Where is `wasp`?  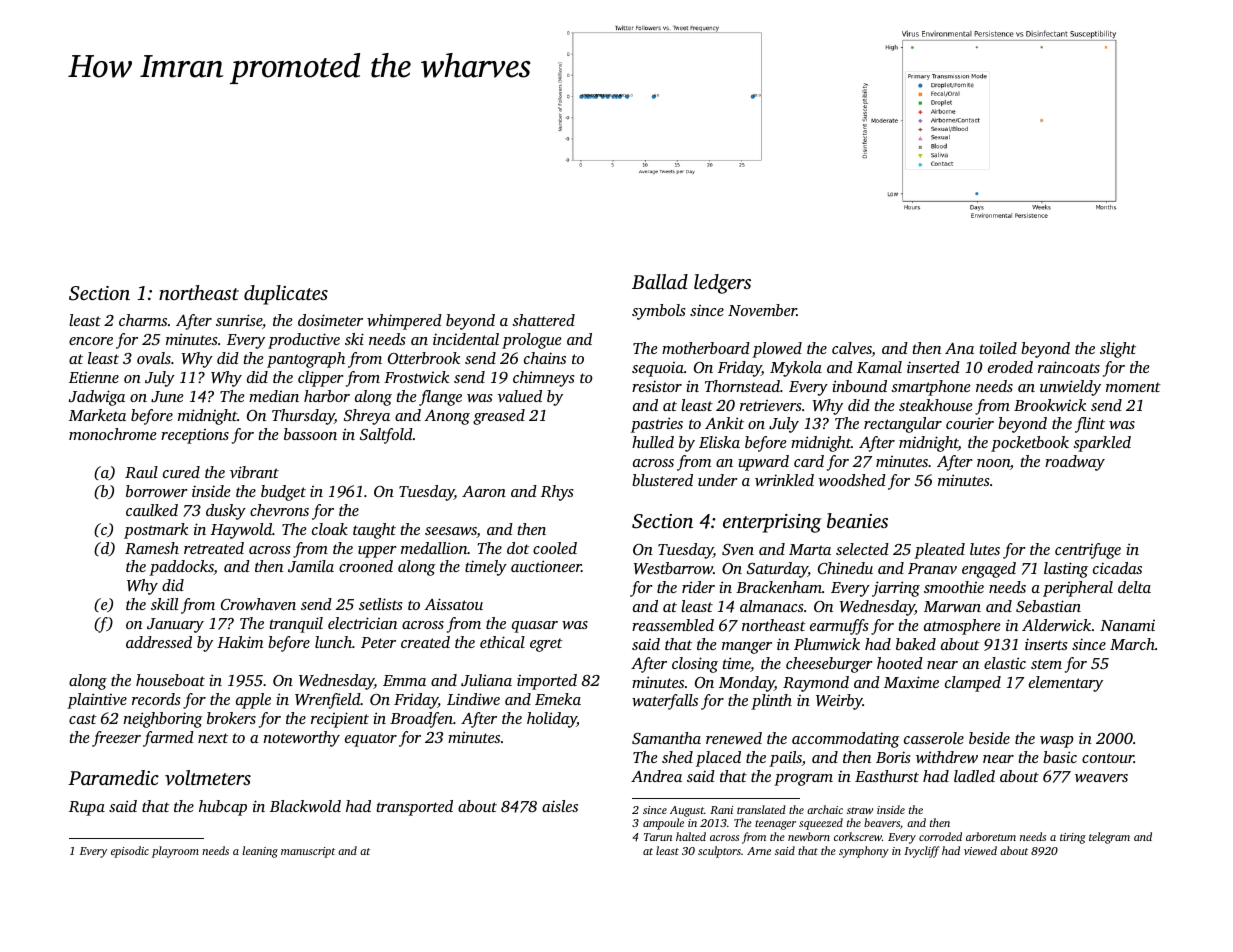
wasp is located at coordinates (1056, 742).
